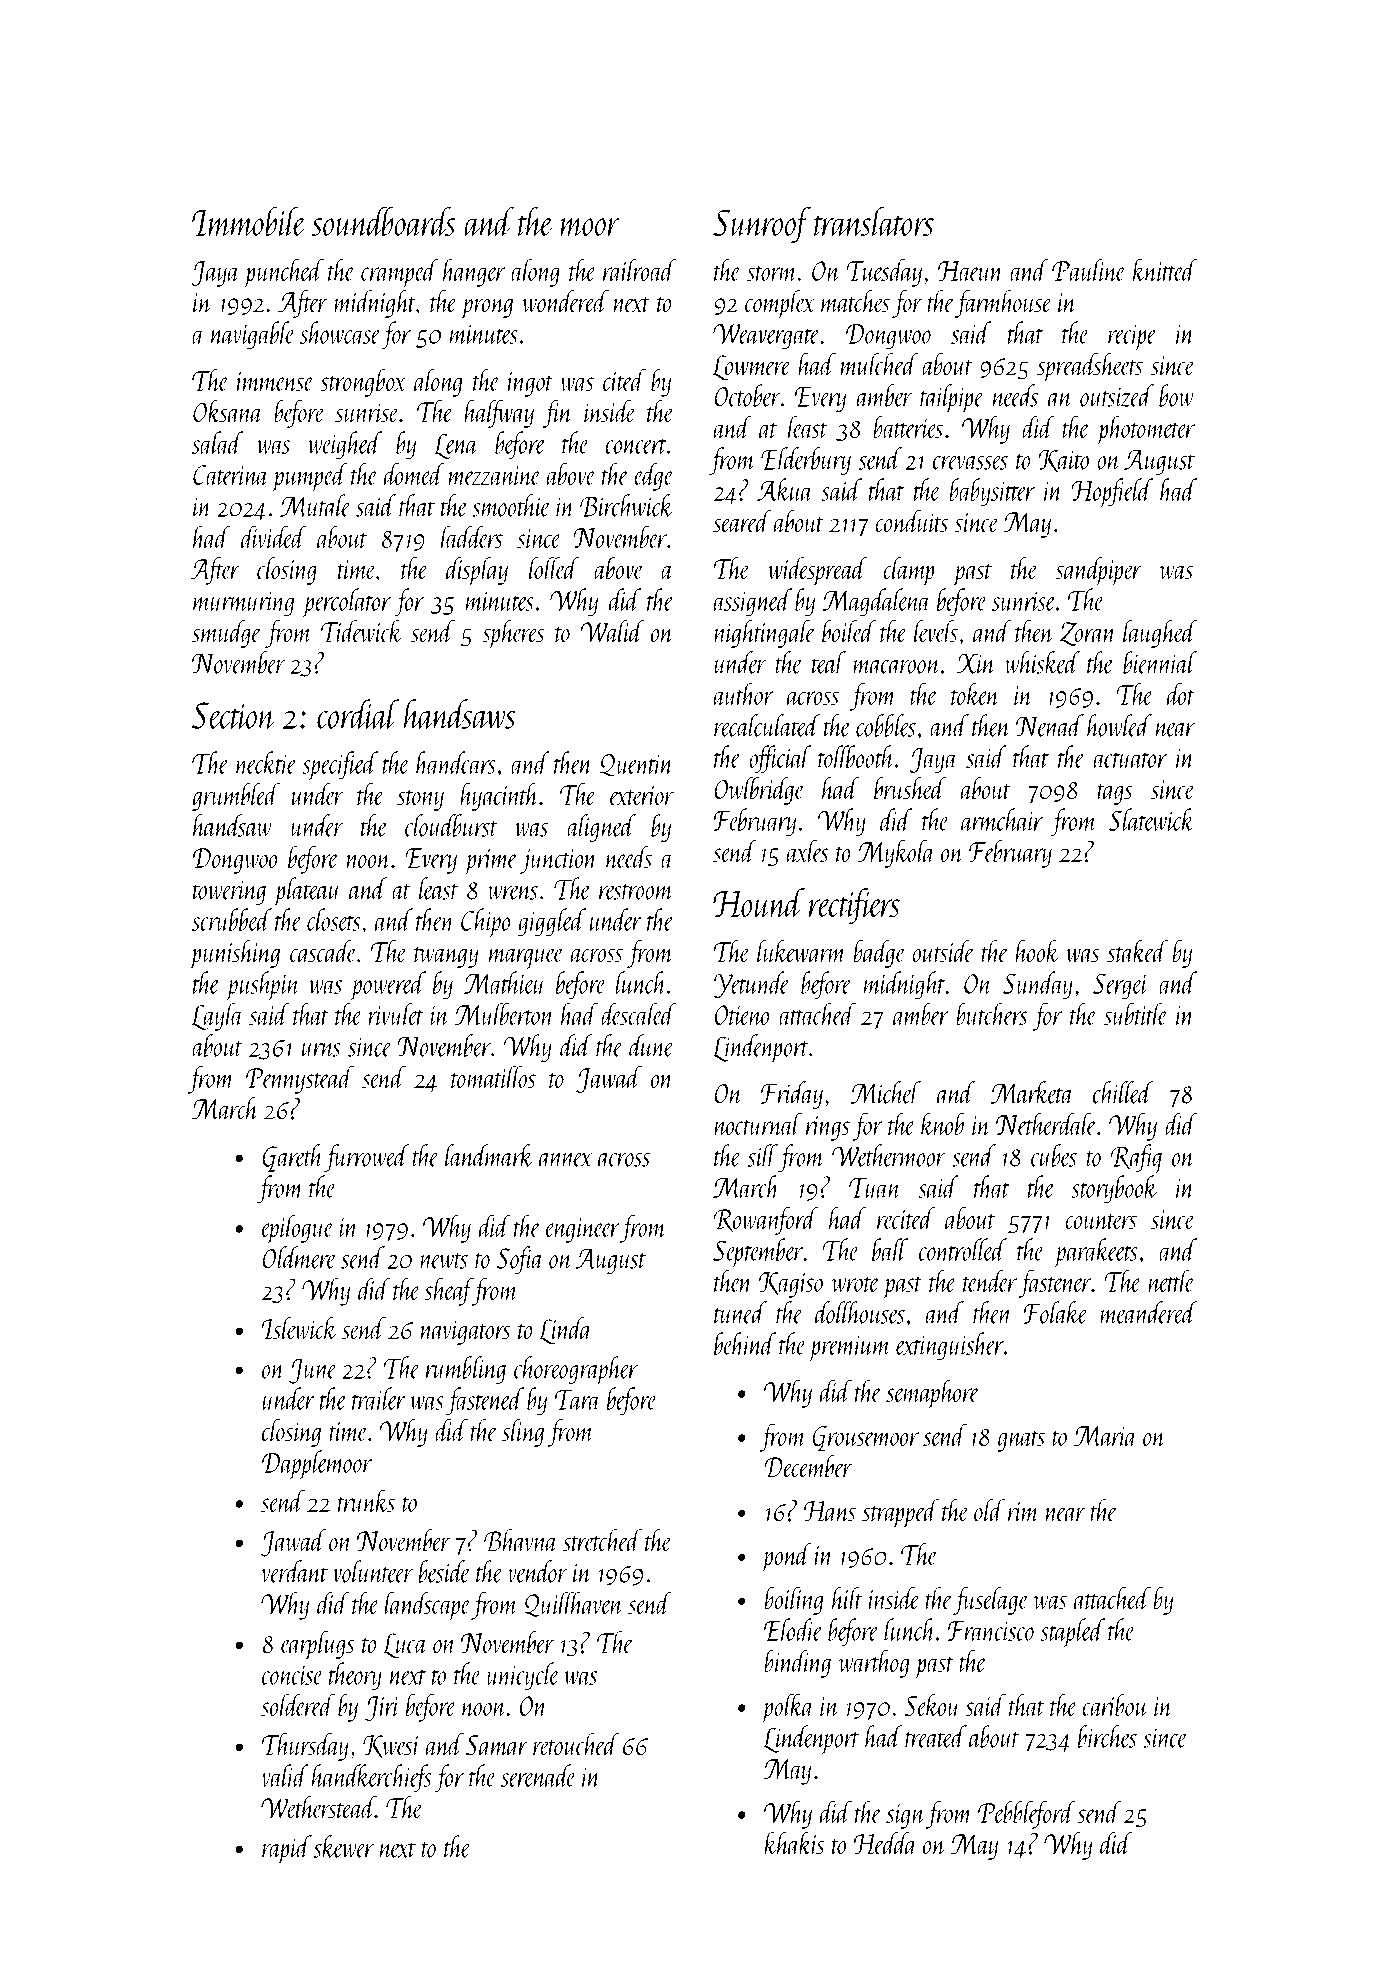 This page has width=1386, height=1969. Describe the element at coordinates (292, 1675) in the page. I see `concise` at that location.
